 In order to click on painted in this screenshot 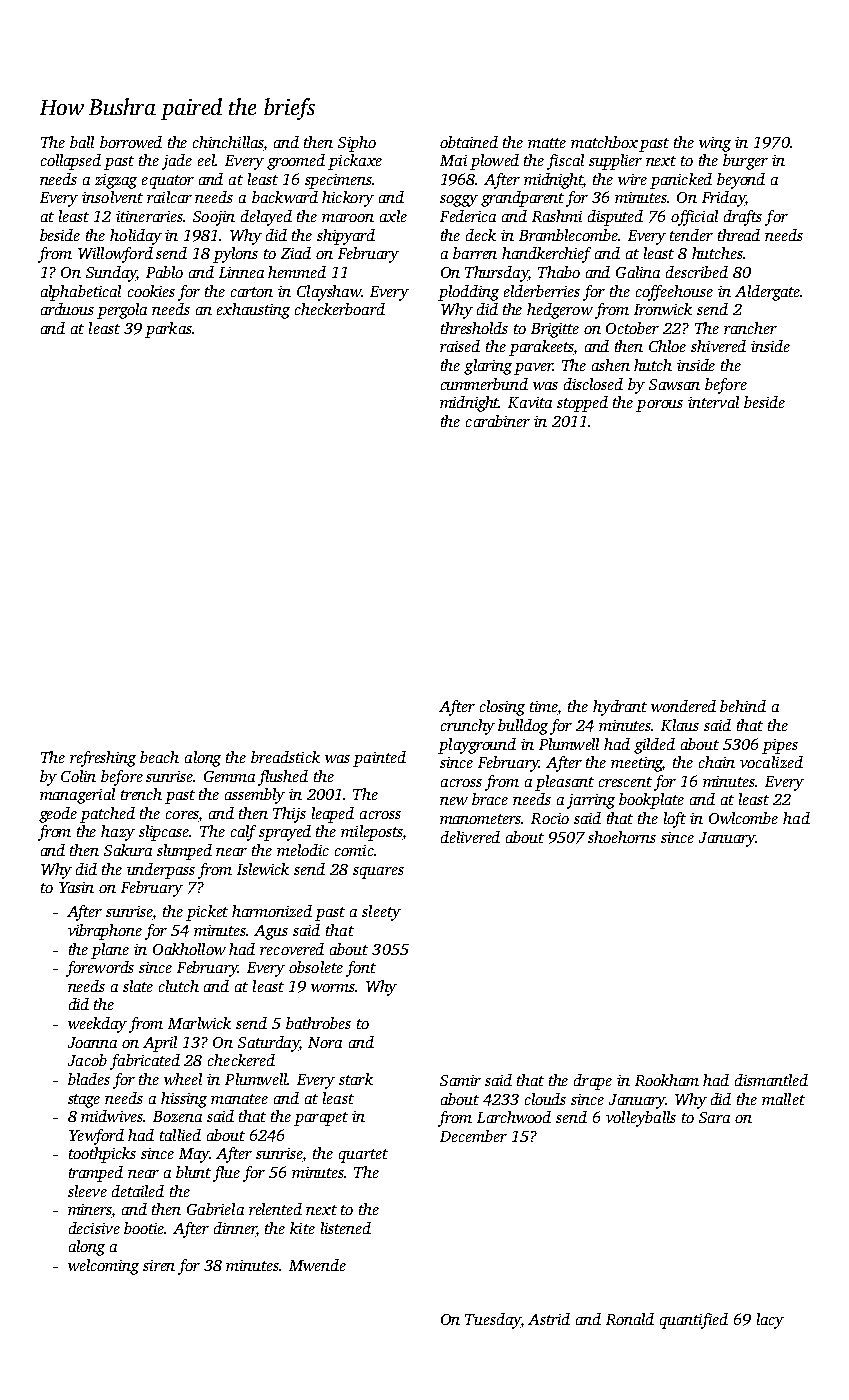, I will do `click(379, 759)`.
